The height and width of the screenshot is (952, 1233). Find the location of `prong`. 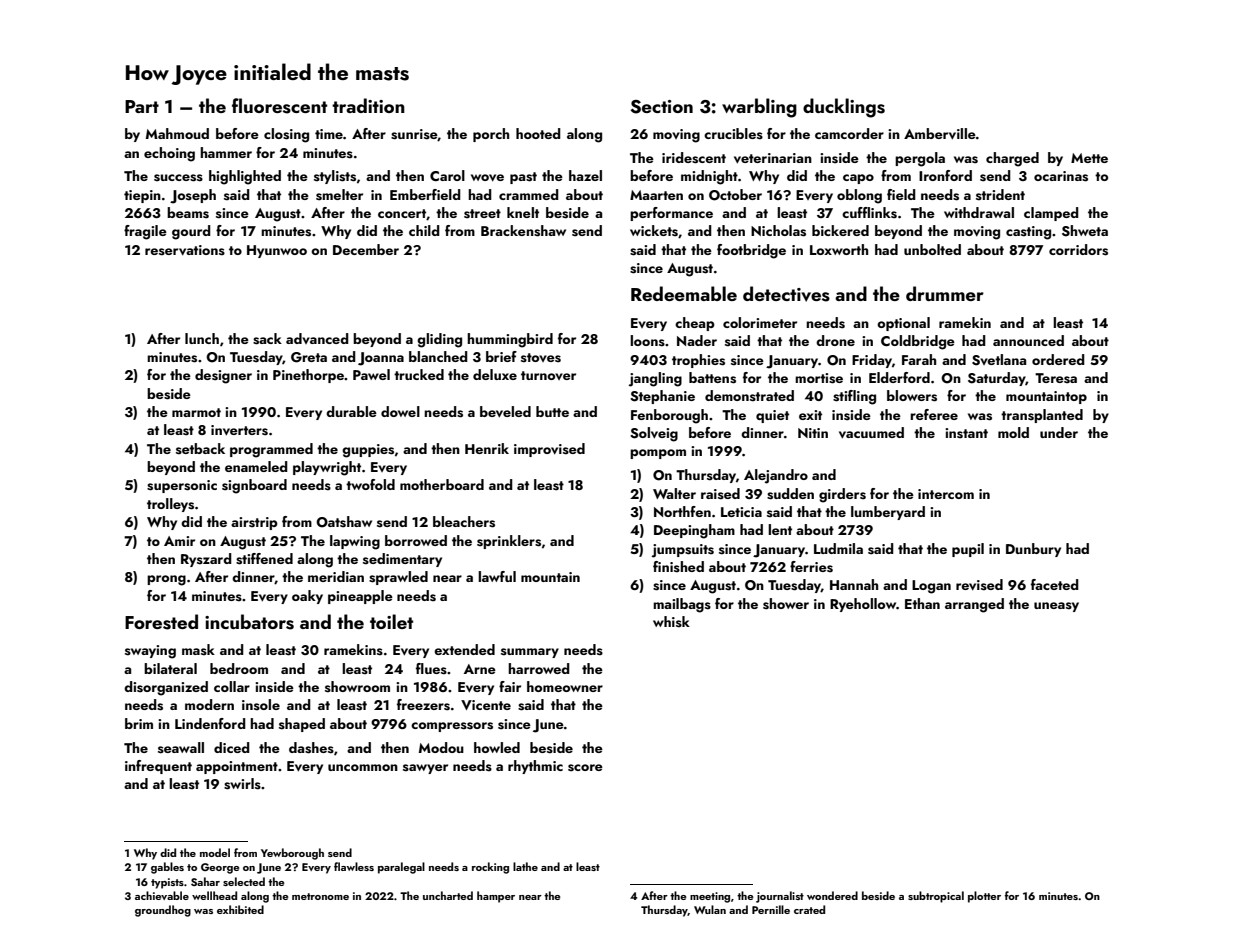

prong is located at coordinates (166, 580).
